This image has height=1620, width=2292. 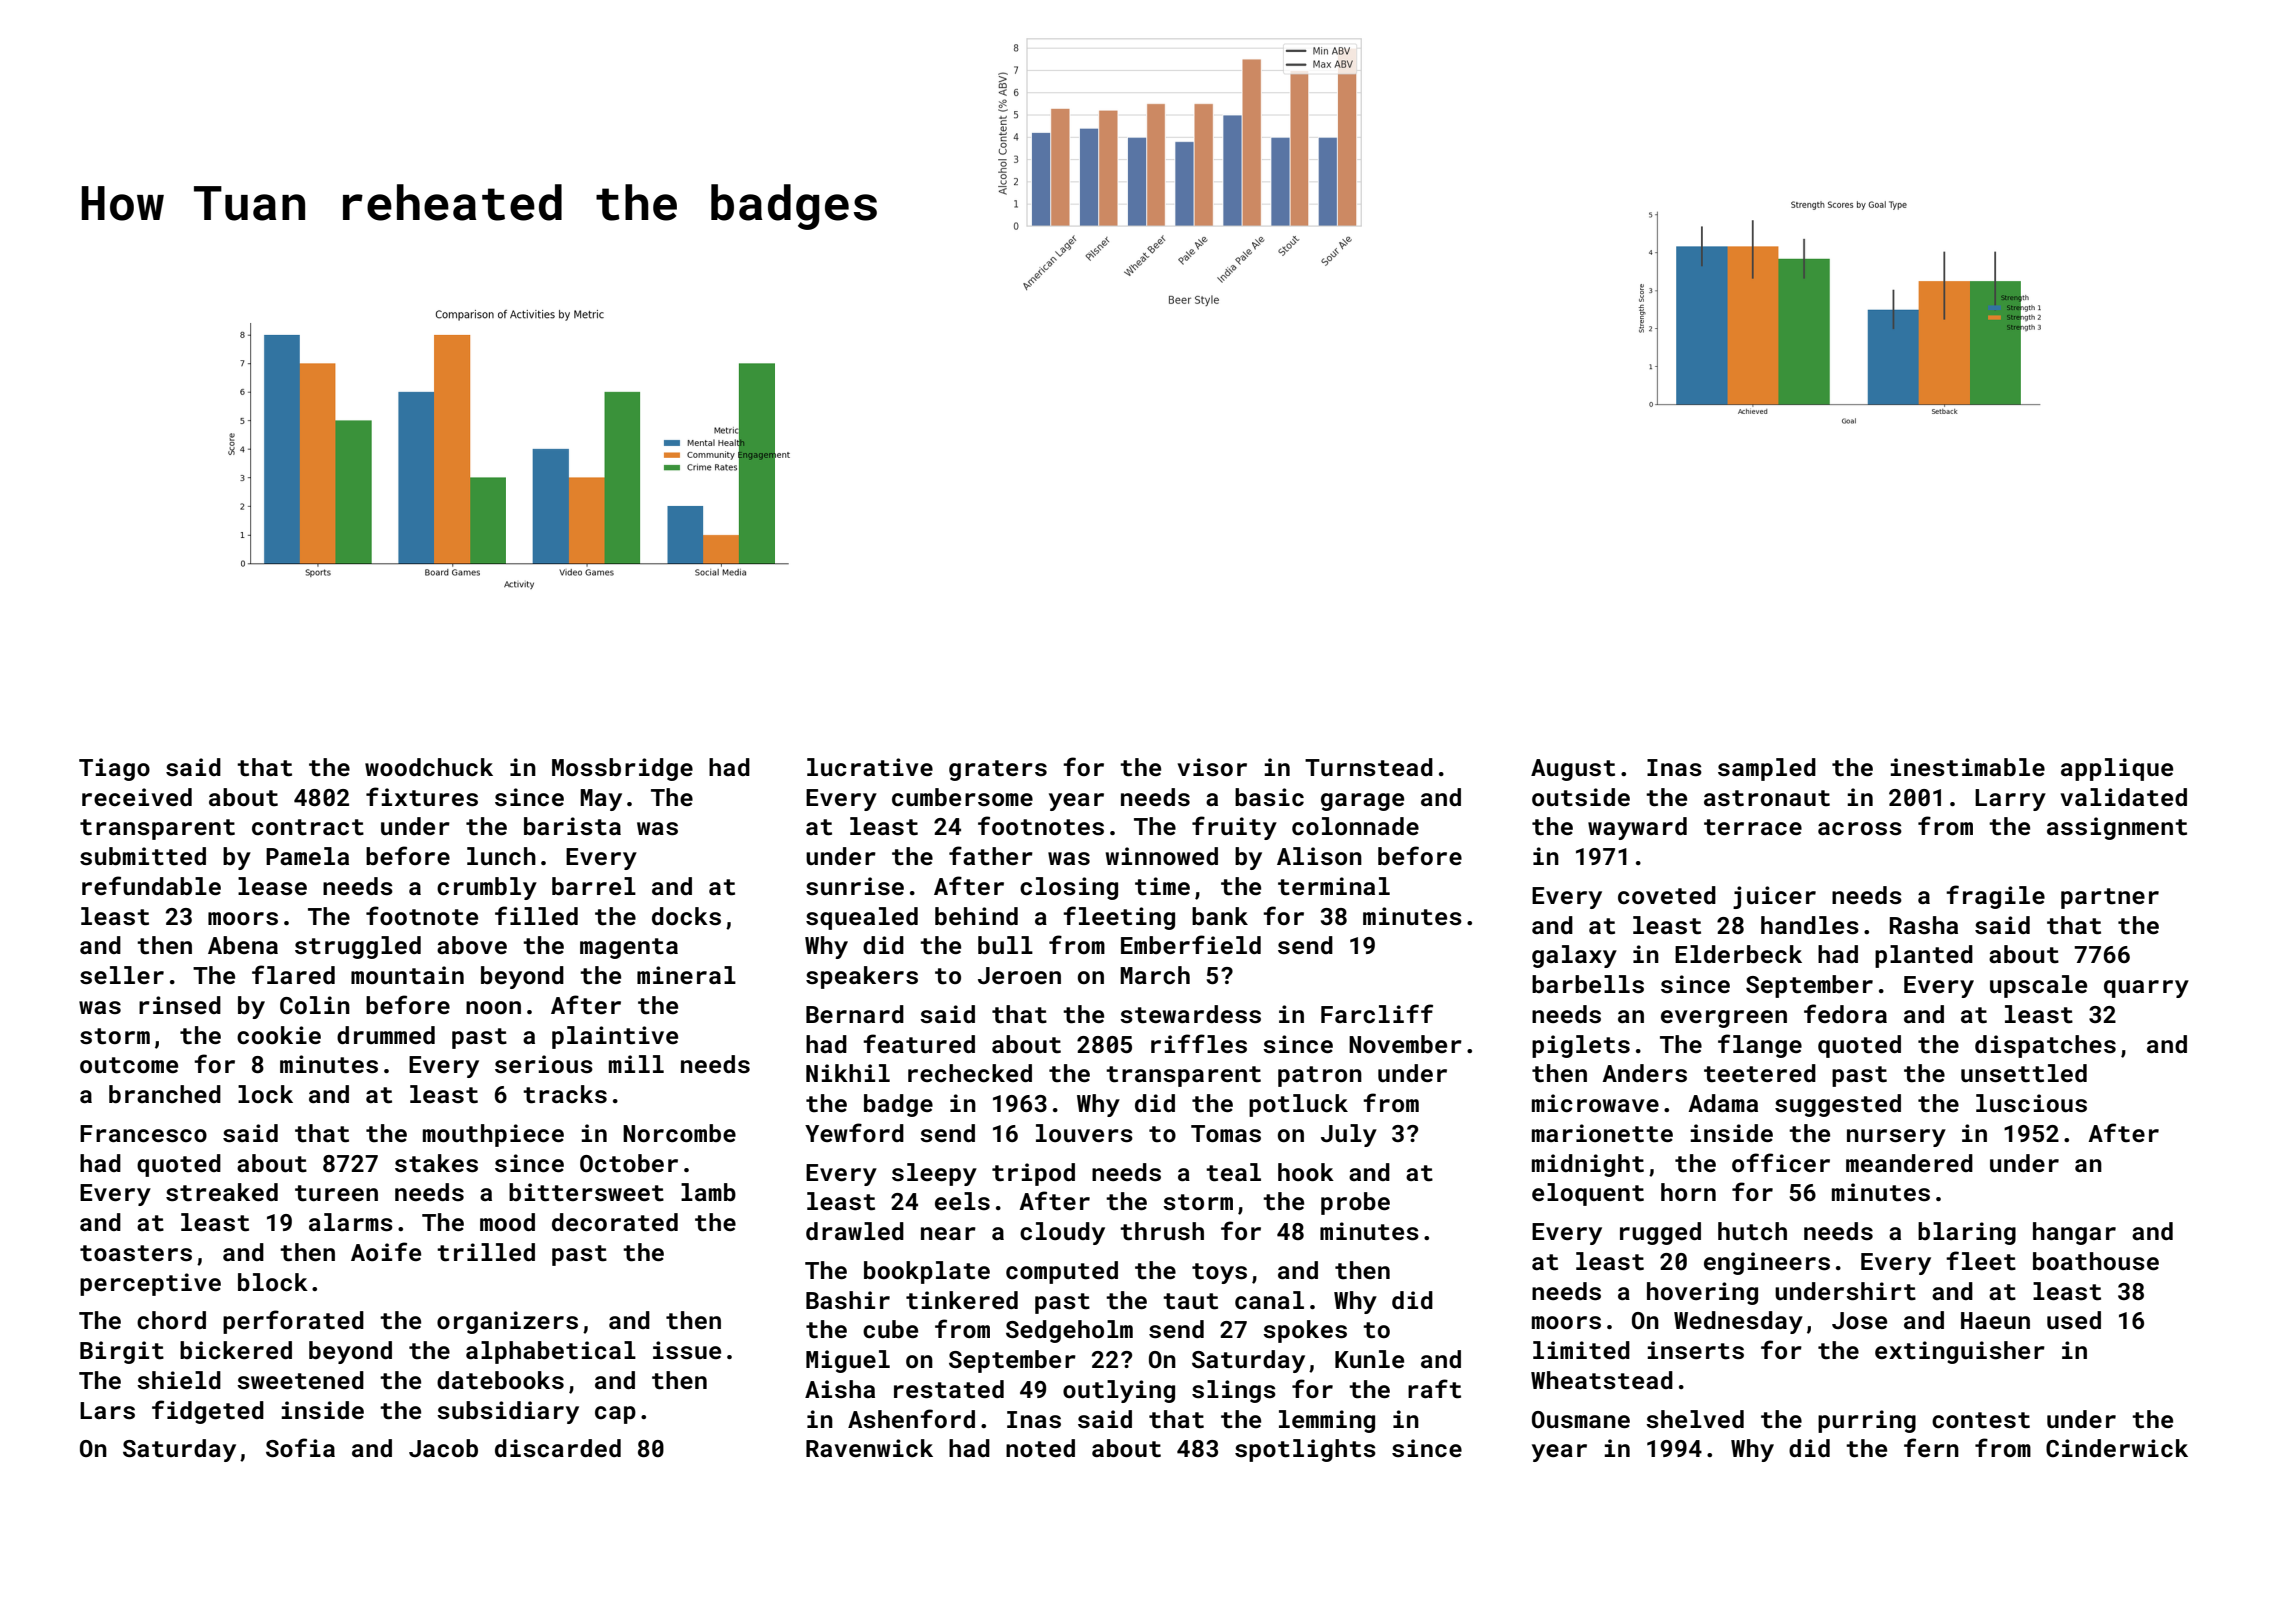 What do you see at coordinates (1660, 1233) in the image?
I see `rugged` at bounding box center [1660, 1233].
